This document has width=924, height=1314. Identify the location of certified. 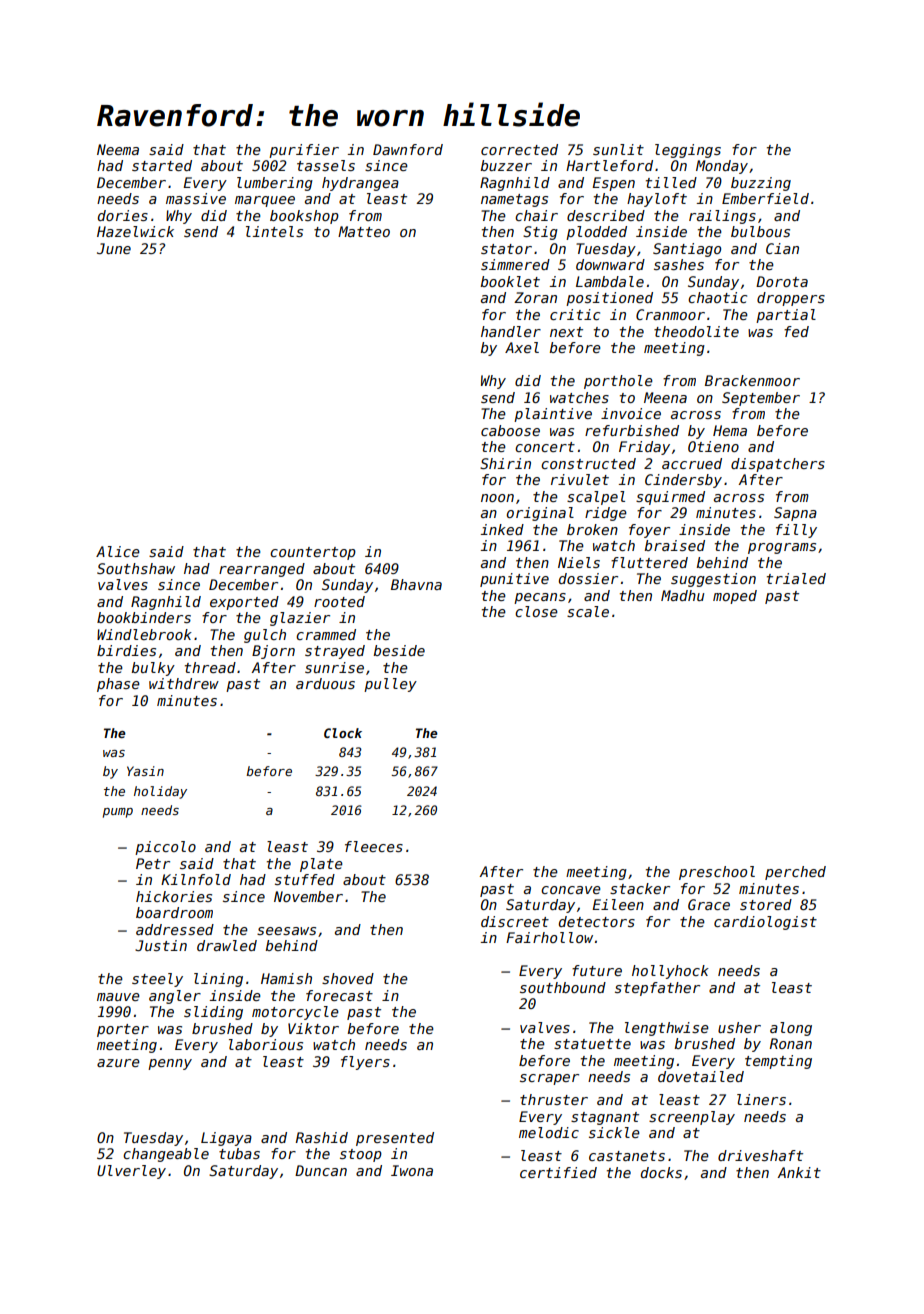
(558, 1172).
